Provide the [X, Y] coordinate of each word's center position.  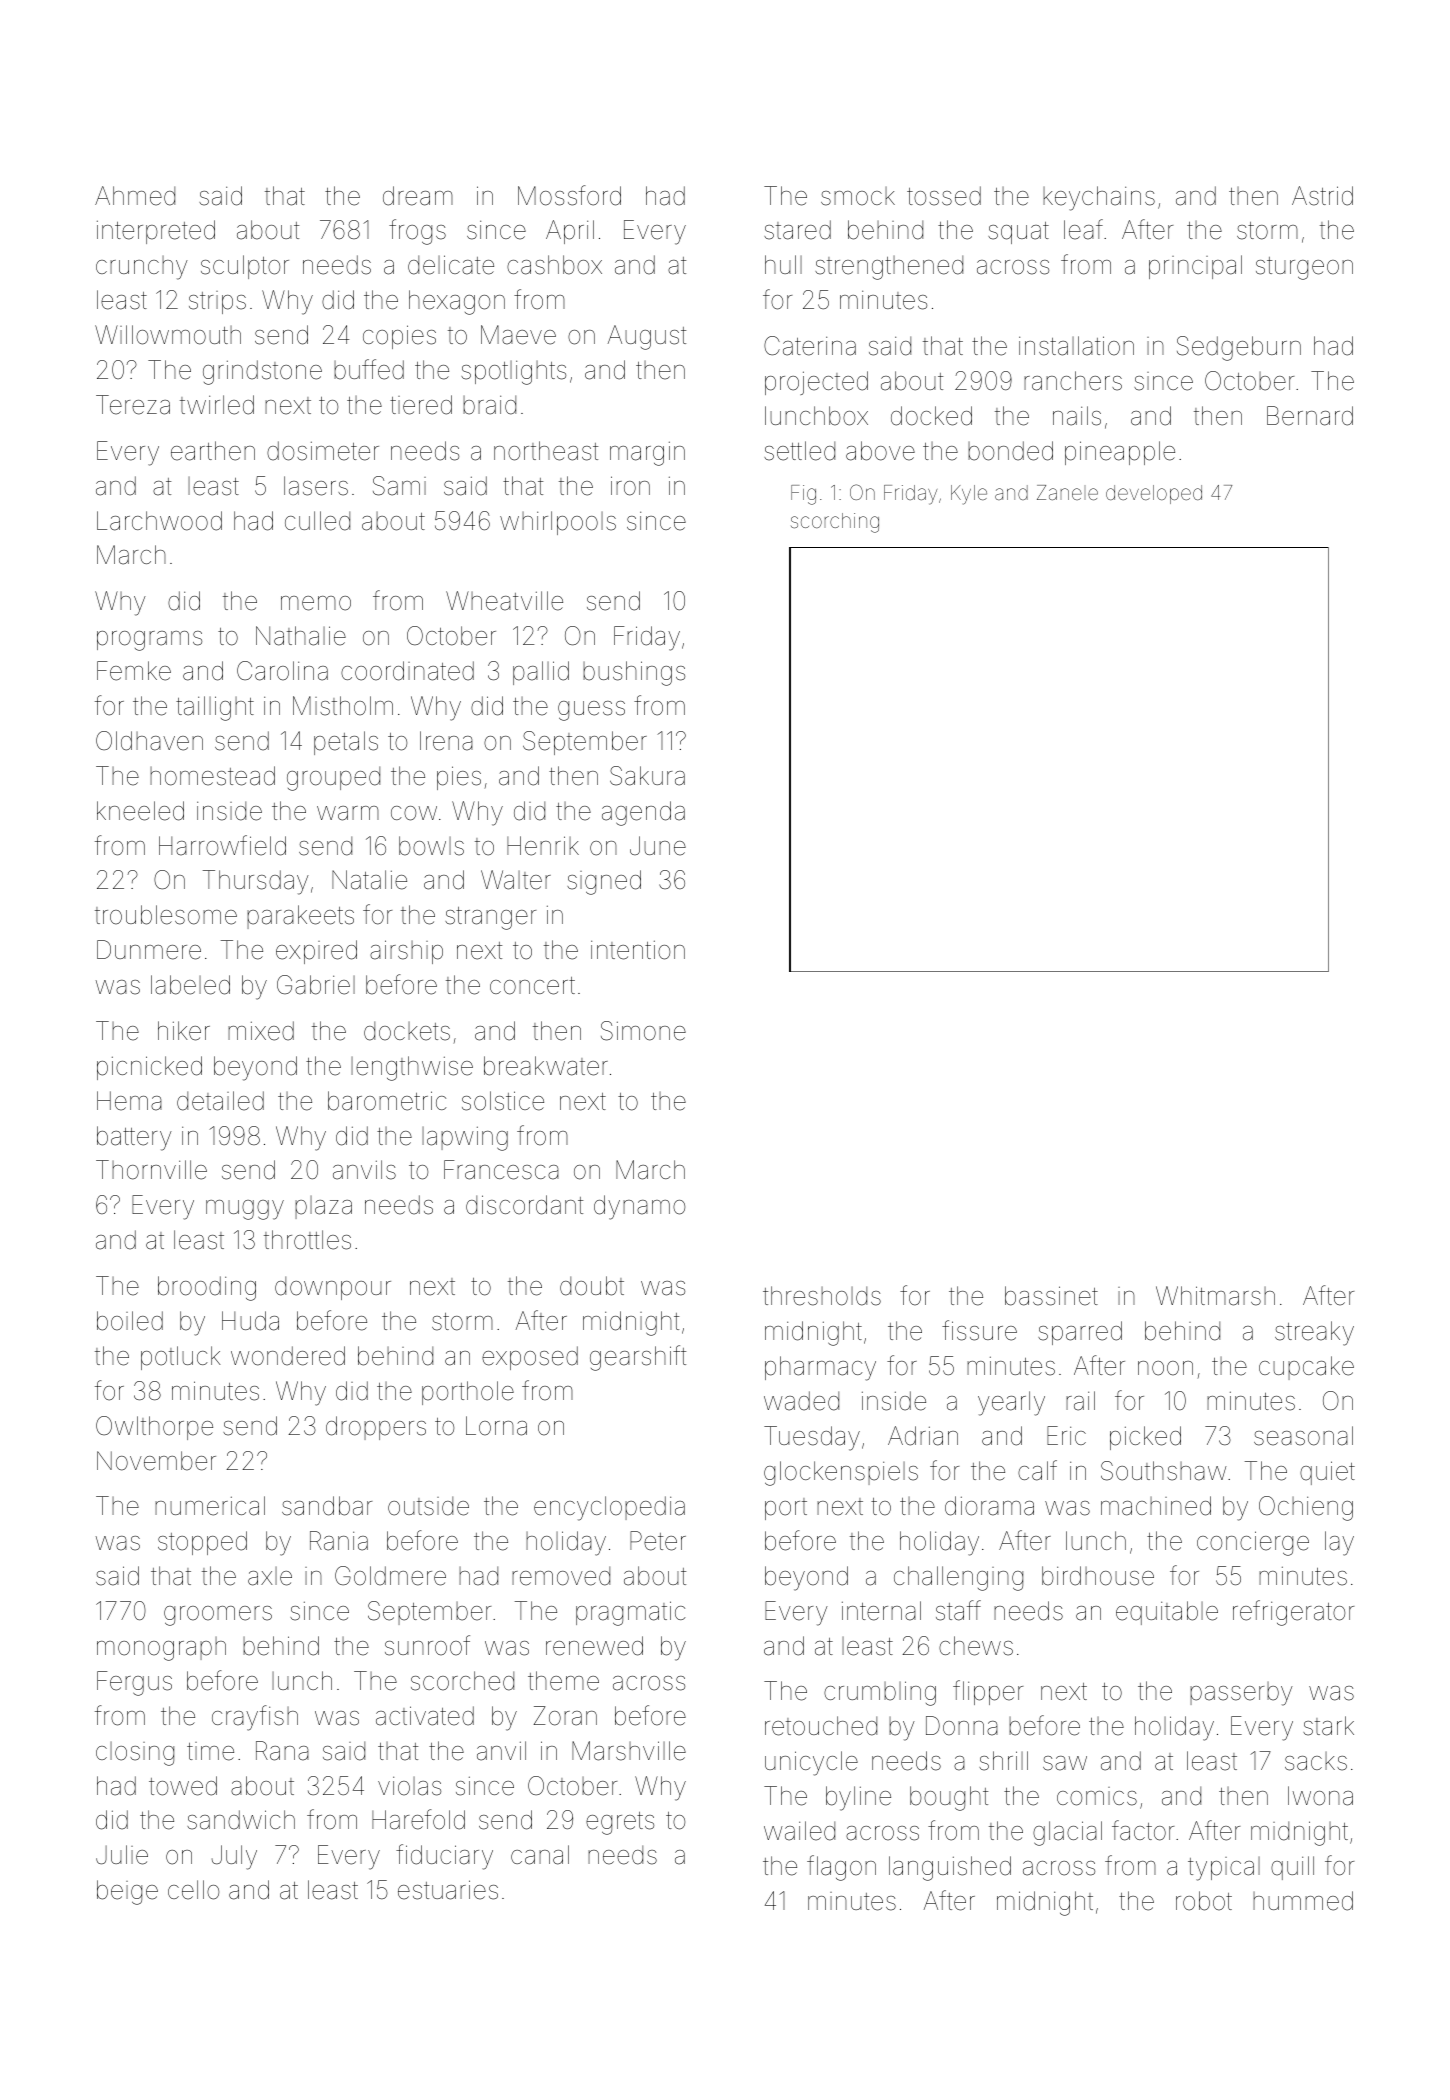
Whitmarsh [1215, 1296]
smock [858, 196]
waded [801, 1401]
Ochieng [1306, 1508]
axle [270, 1576]
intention [638, 950]
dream [418, 196]
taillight [215, 708]
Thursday [256, 882]
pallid [541, 673]
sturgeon [1304, 268]
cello [193, 1890]
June [658, 846]
